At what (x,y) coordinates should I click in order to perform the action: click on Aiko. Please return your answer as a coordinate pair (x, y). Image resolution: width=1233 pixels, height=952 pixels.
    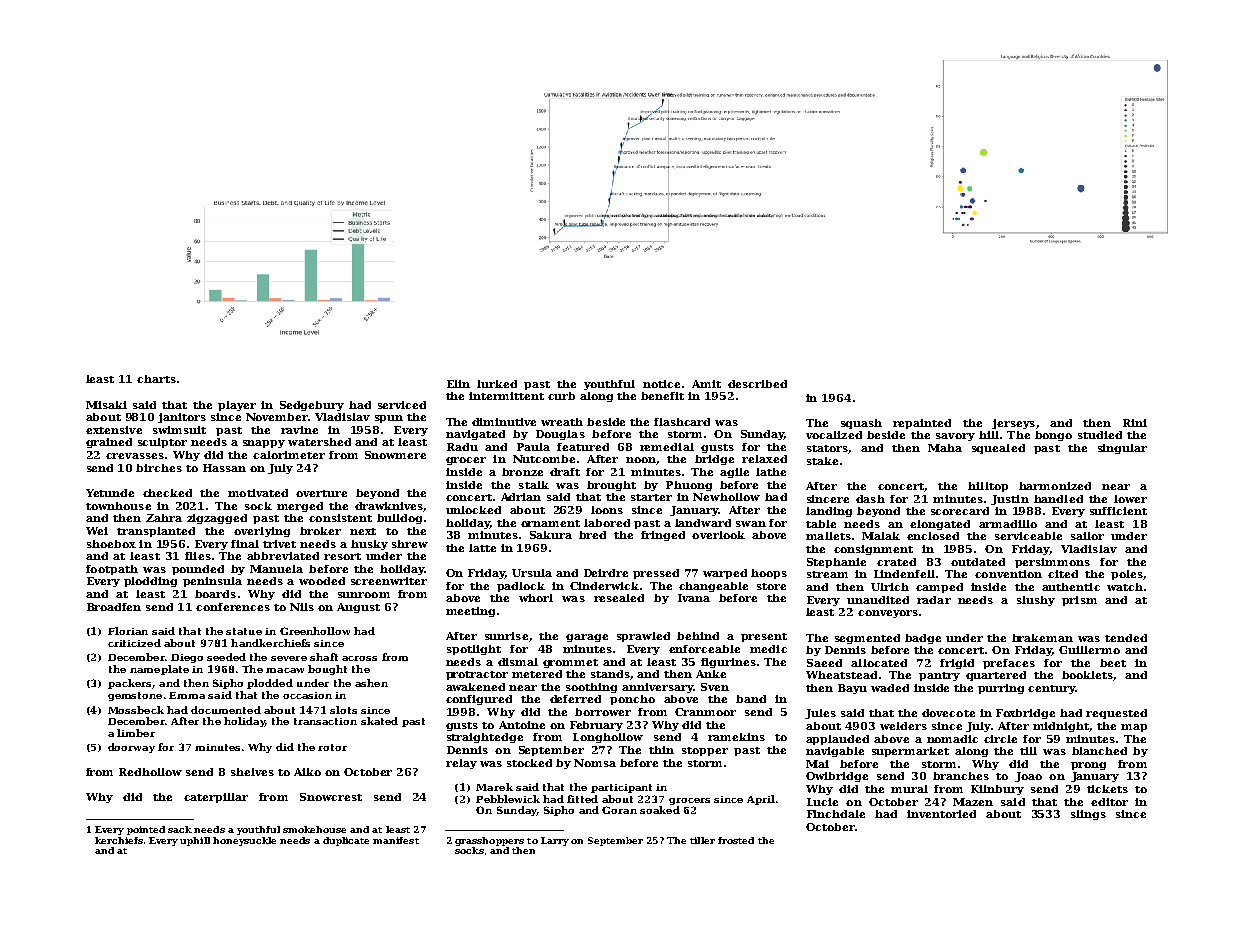
    Looking at the image, I should click on (307, 772).
